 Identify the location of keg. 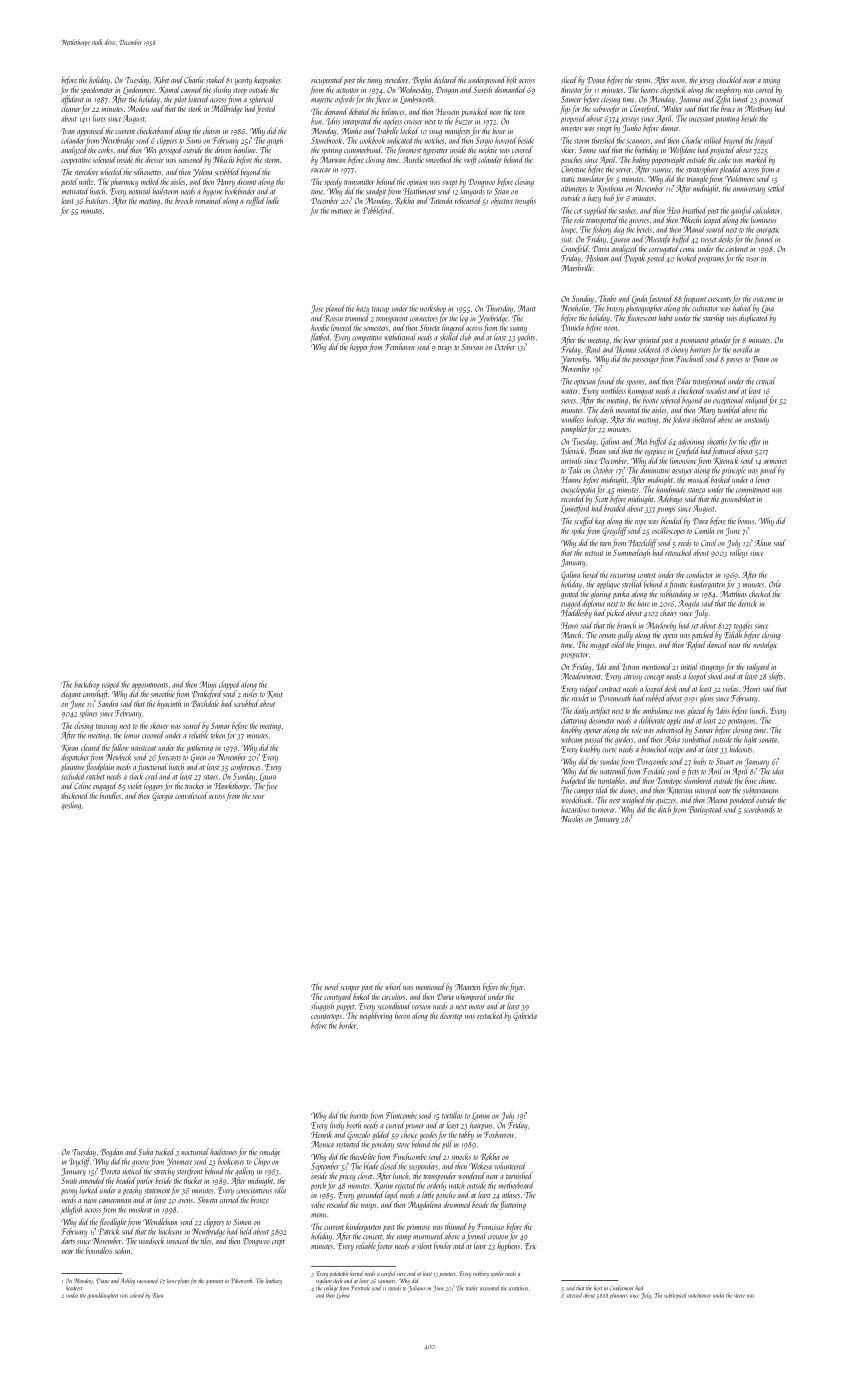
(599, 521).
